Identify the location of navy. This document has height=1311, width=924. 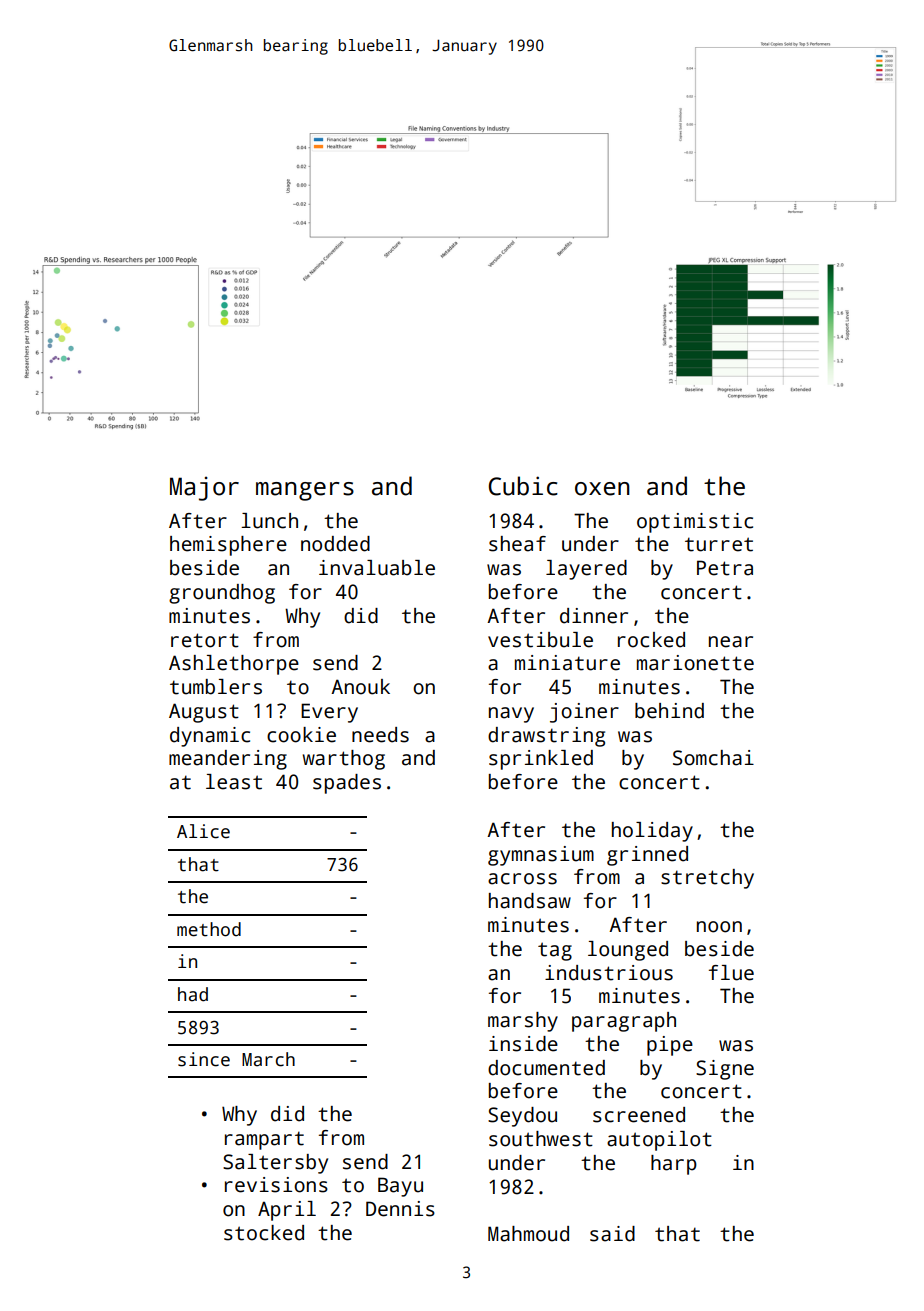
(511, 715).
